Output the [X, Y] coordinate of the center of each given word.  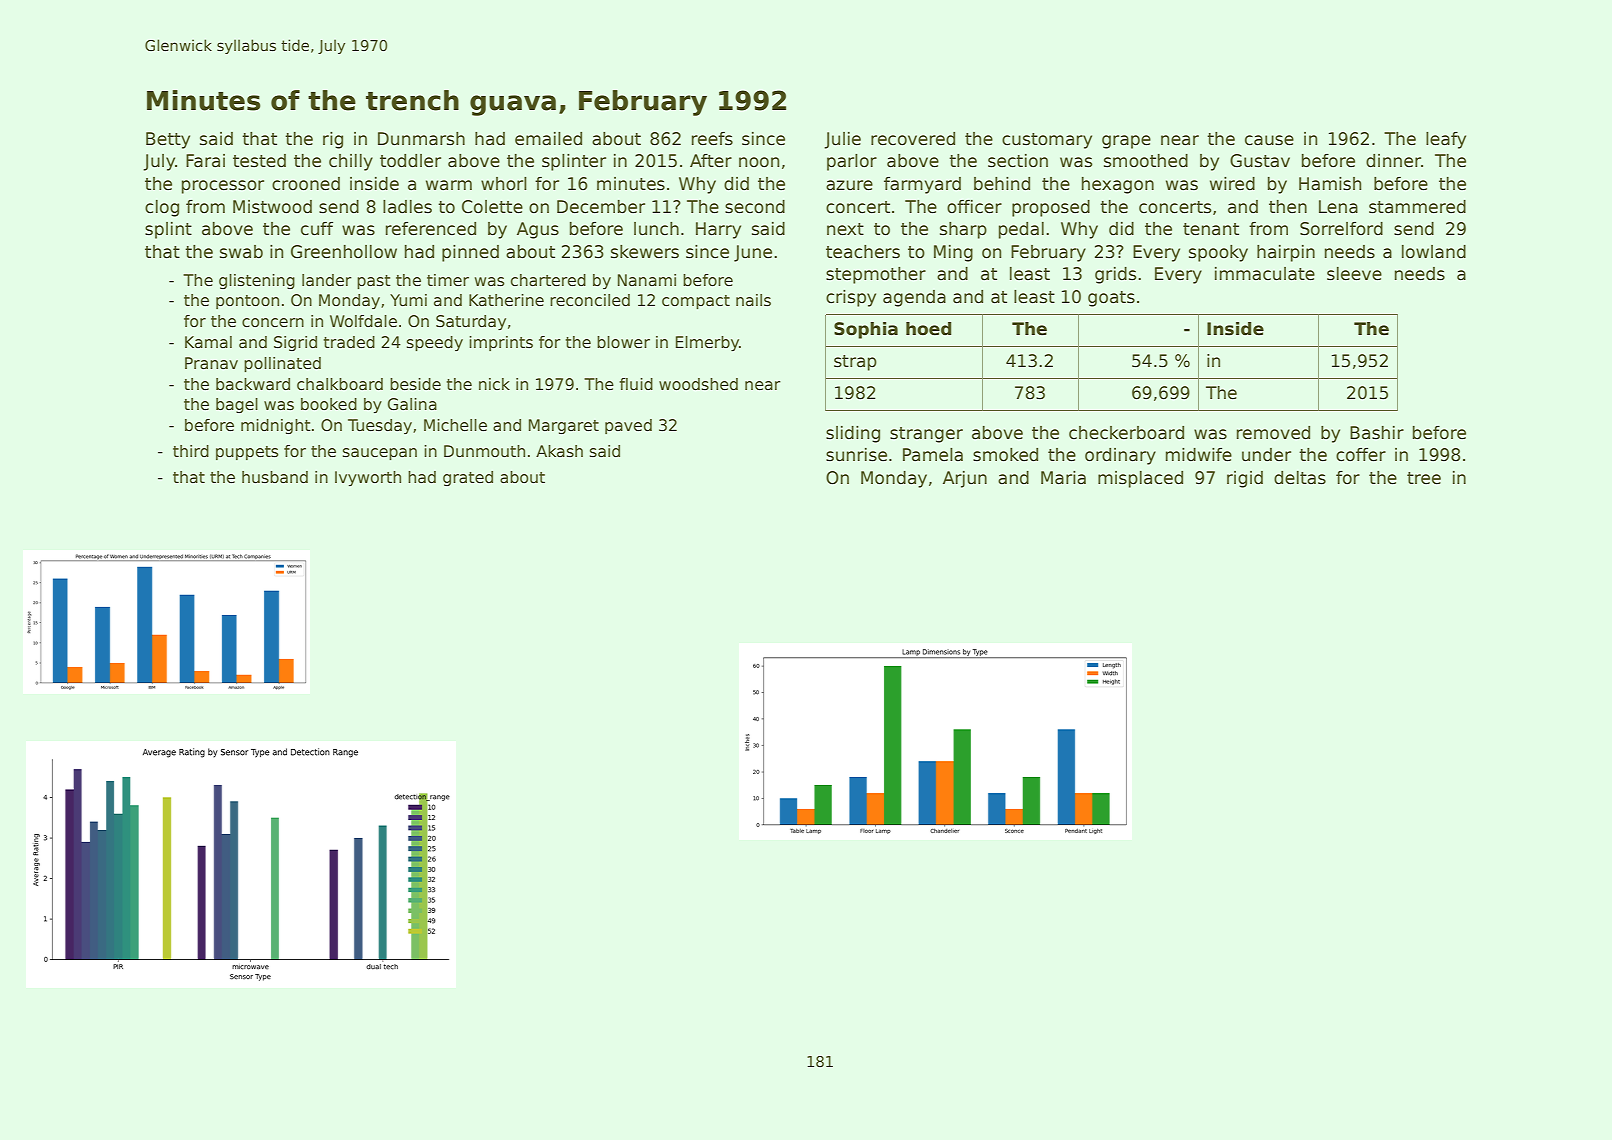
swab [241, 252]
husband [275, 477]
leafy [1446, 140]
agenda [914, 298]
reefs [712, 139]
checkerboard [1126, 433]
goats [1111, 299]
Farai [205, 161]
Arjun [965, 479]
